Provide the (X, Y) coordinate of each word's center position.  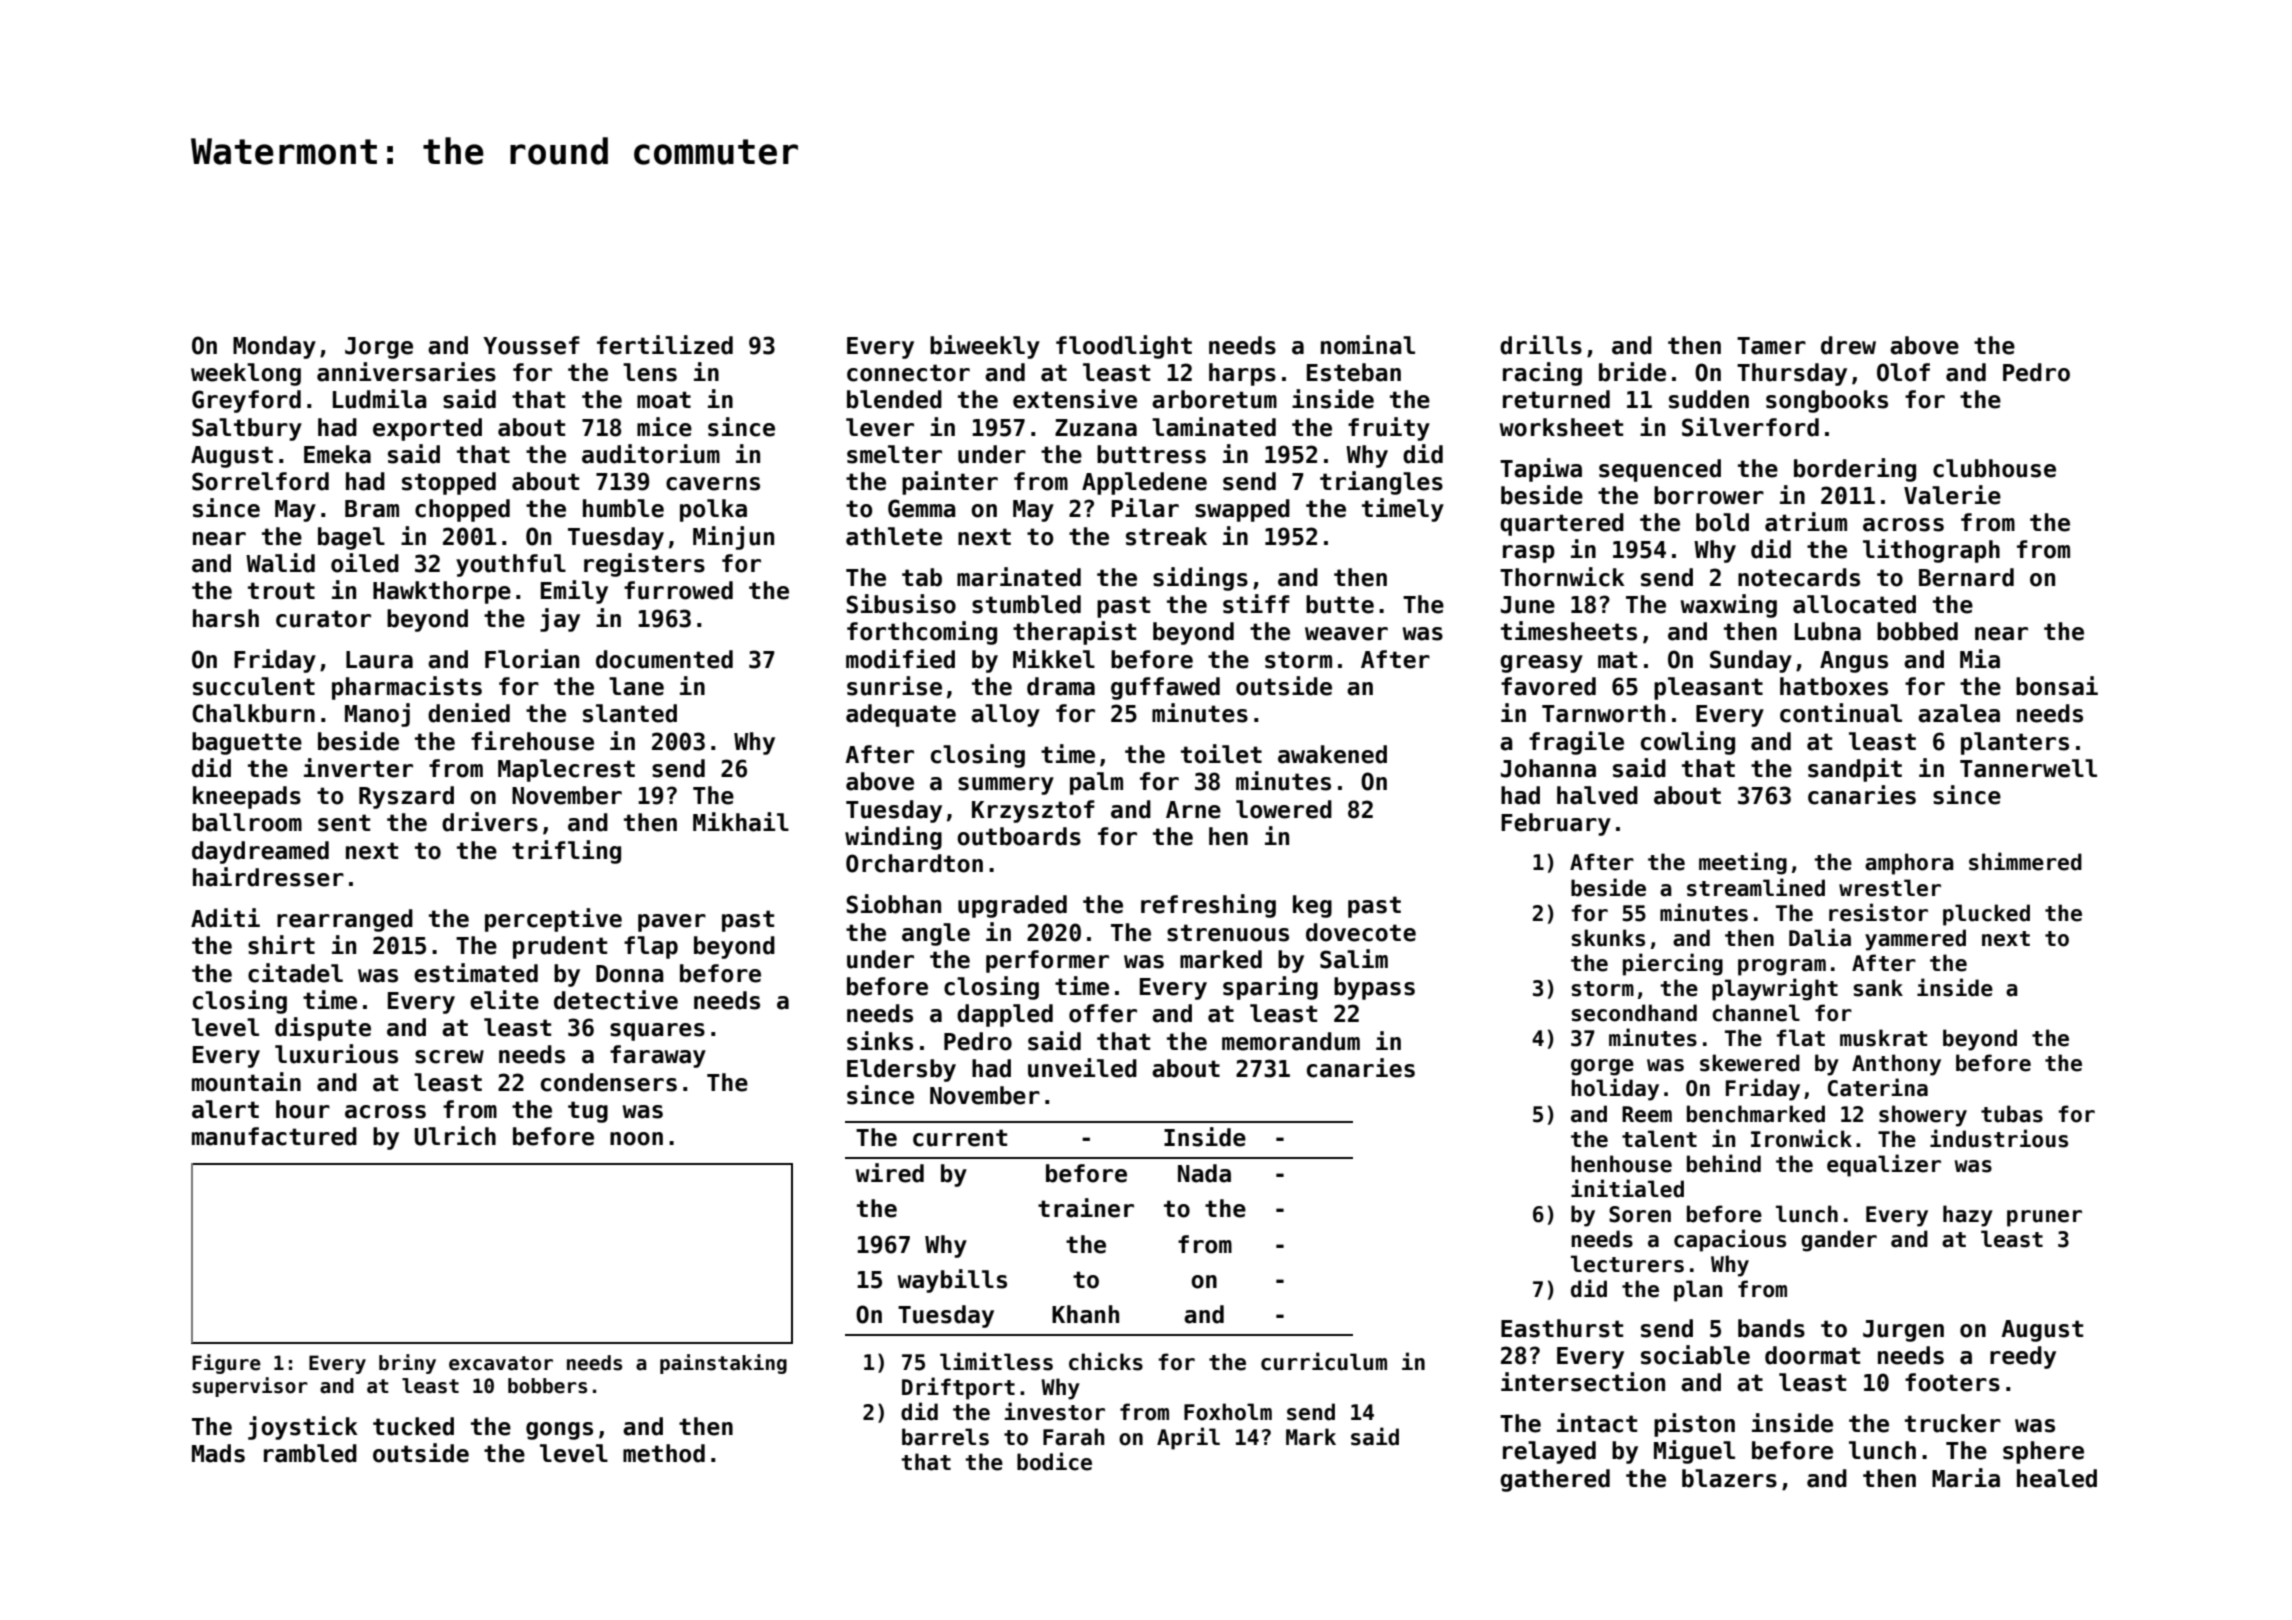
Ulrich (455, 1136)
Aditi (225, 918)
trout (281, 591)
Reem (1647, 1114)
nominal (1368, 345)
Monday (274, 347)
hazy (1968, 1216)
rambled (310, 1453)
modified (900, 659)
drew (1848, 345)
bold (1722, 522)
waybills (952, 1281)
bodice (1054, 1461)
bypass (1374, 988)
